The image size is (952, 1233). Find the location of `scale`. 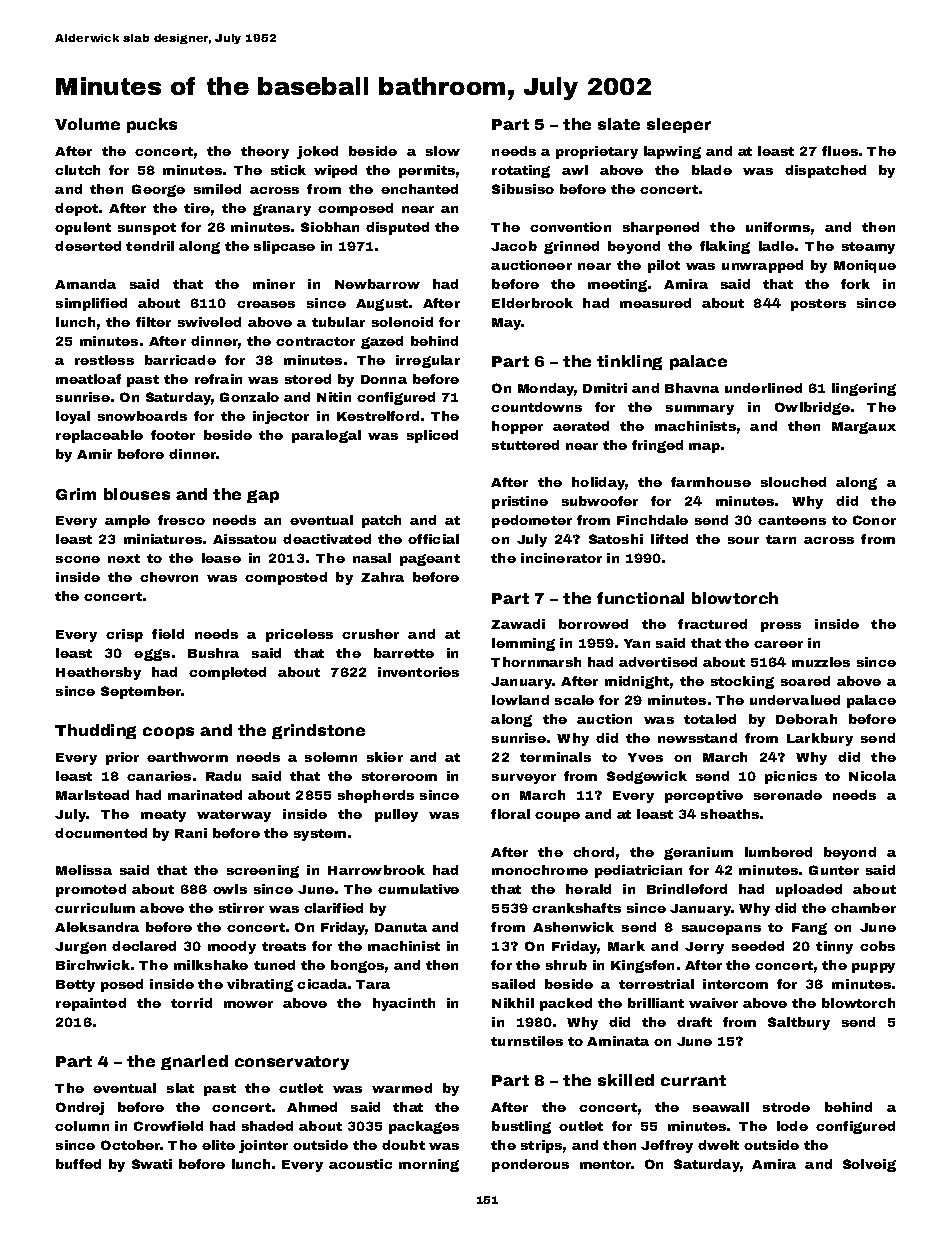

scale is located at coordinates (574, 700).
